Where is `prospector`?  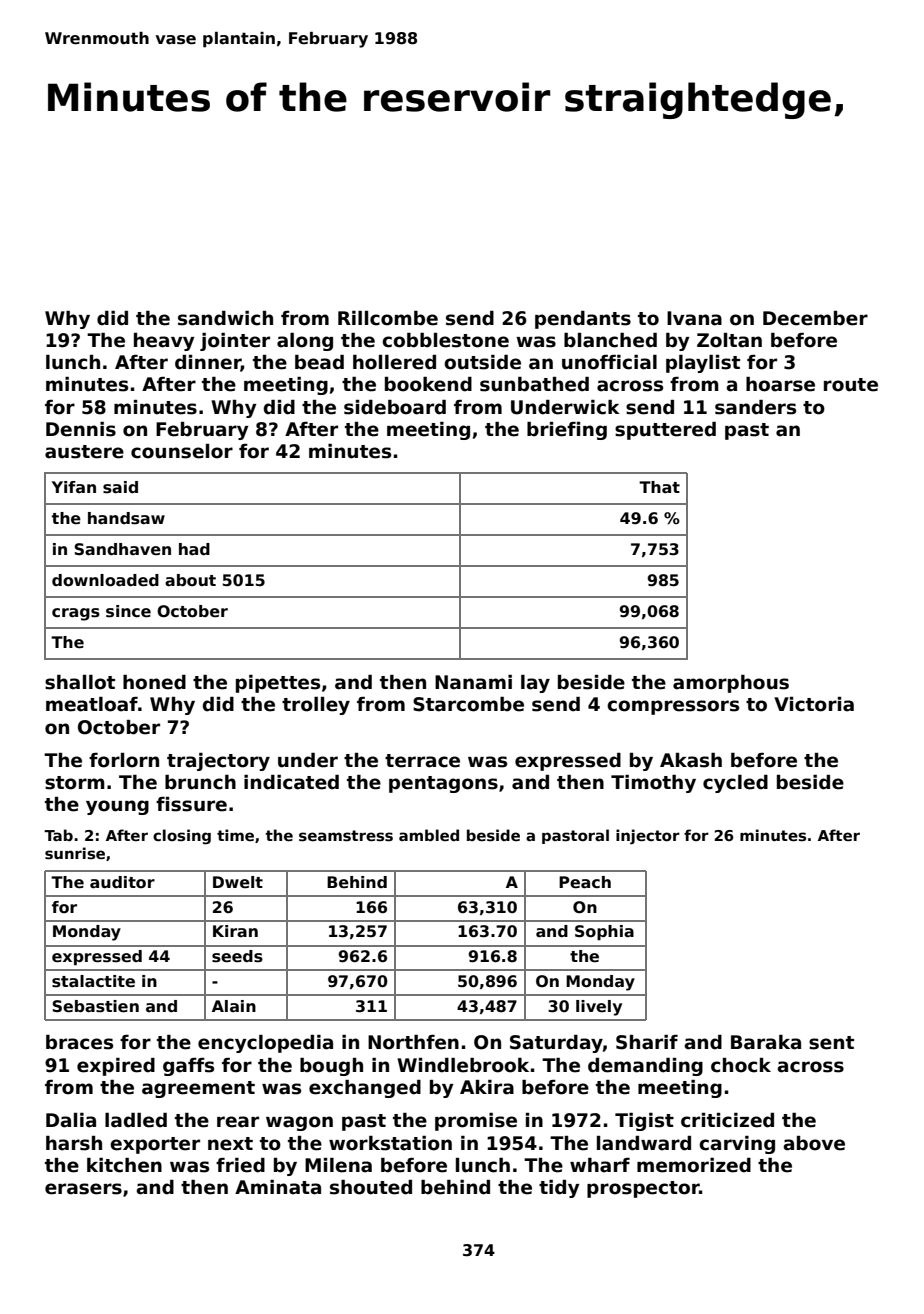
prospector is located at coordinates (643, 1189).
